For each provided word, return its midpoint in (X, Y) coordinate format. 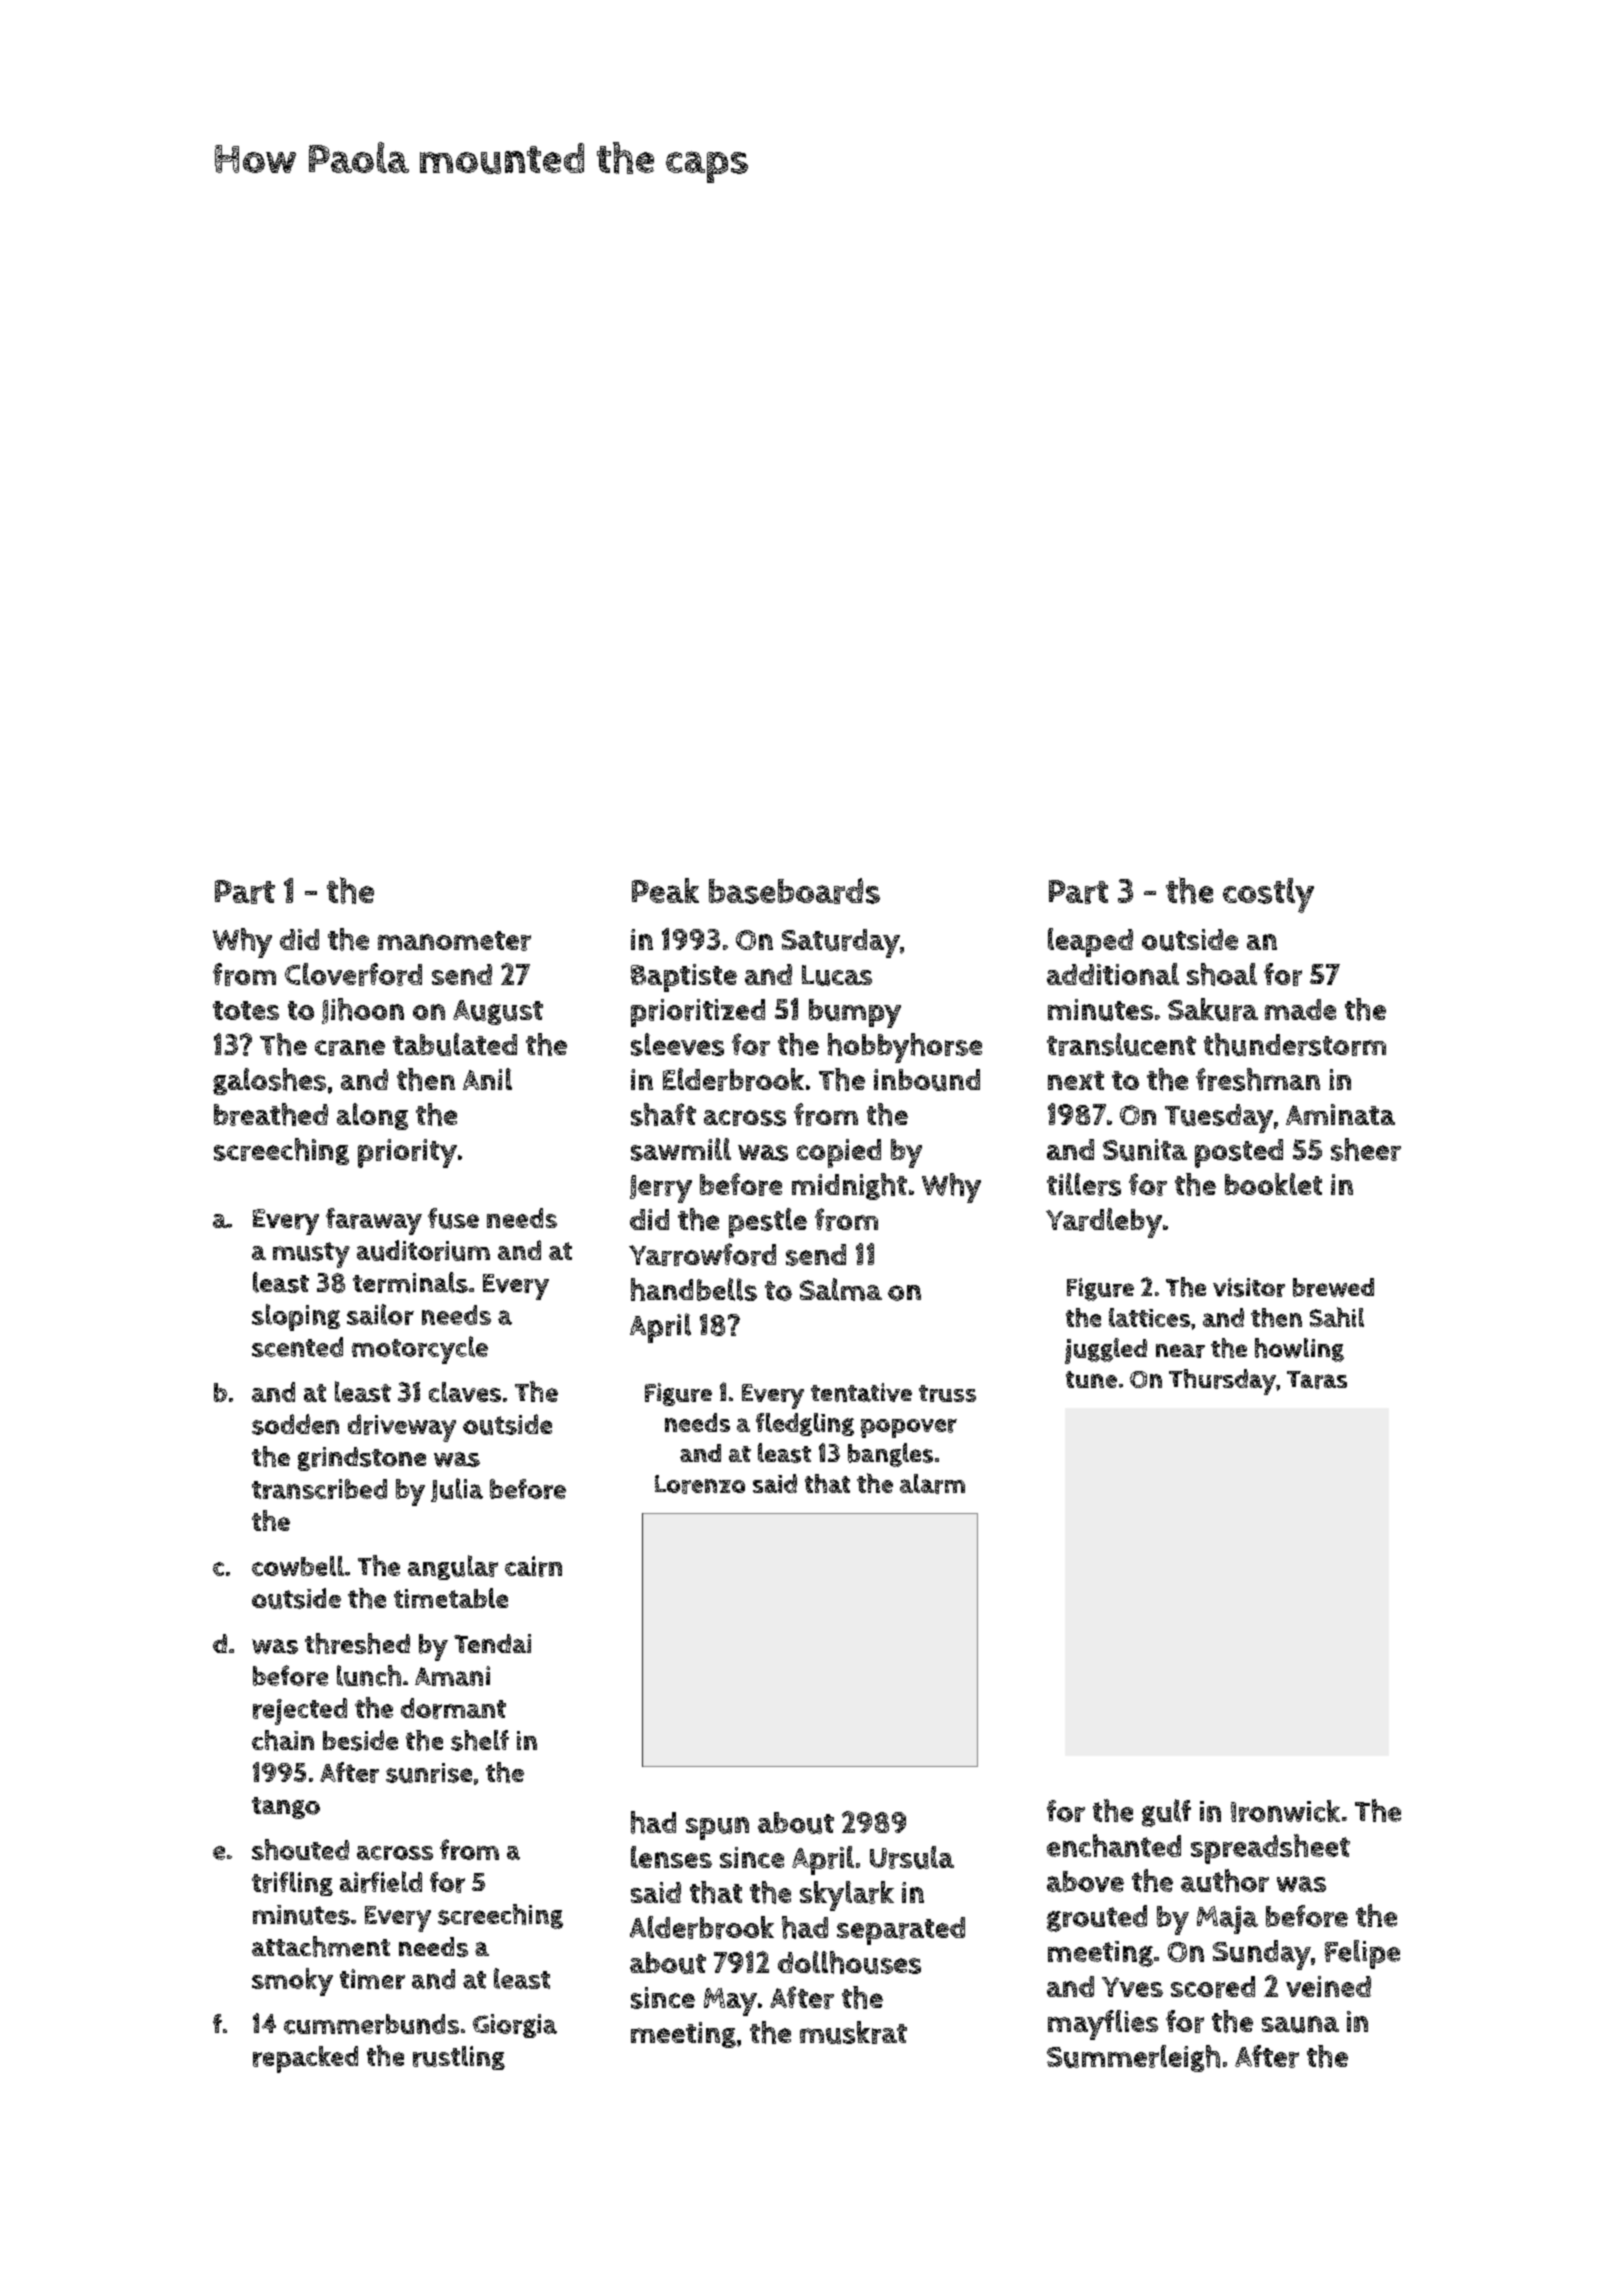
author (1225, 1880)
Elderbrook (733, 1079)
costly (1268, 895)
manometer (454, 941)
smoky (292, 1982)
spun (717, 1828)
